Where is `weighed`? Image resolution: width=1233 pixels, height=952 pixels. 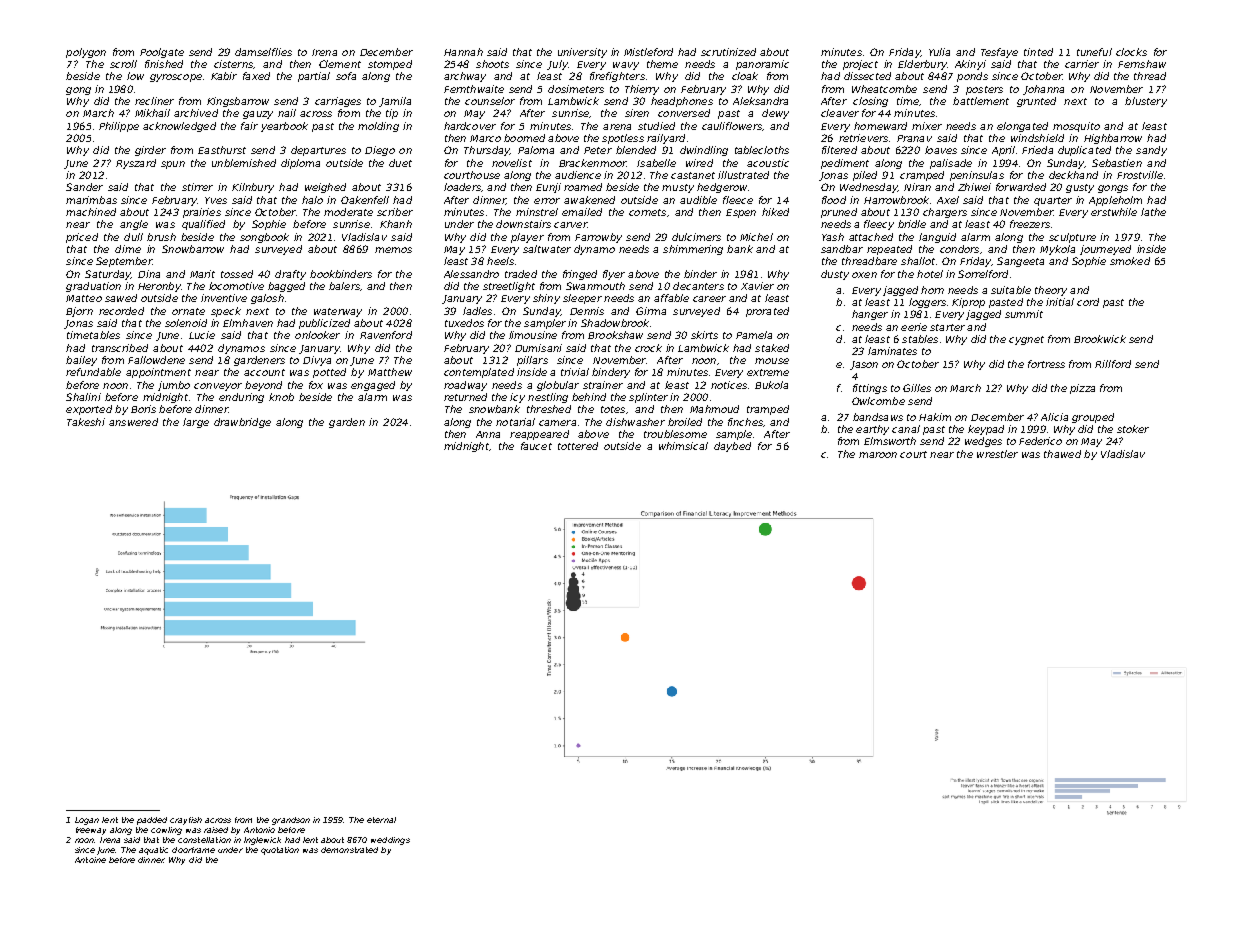 weighed is located at coordinates (325, 188).
